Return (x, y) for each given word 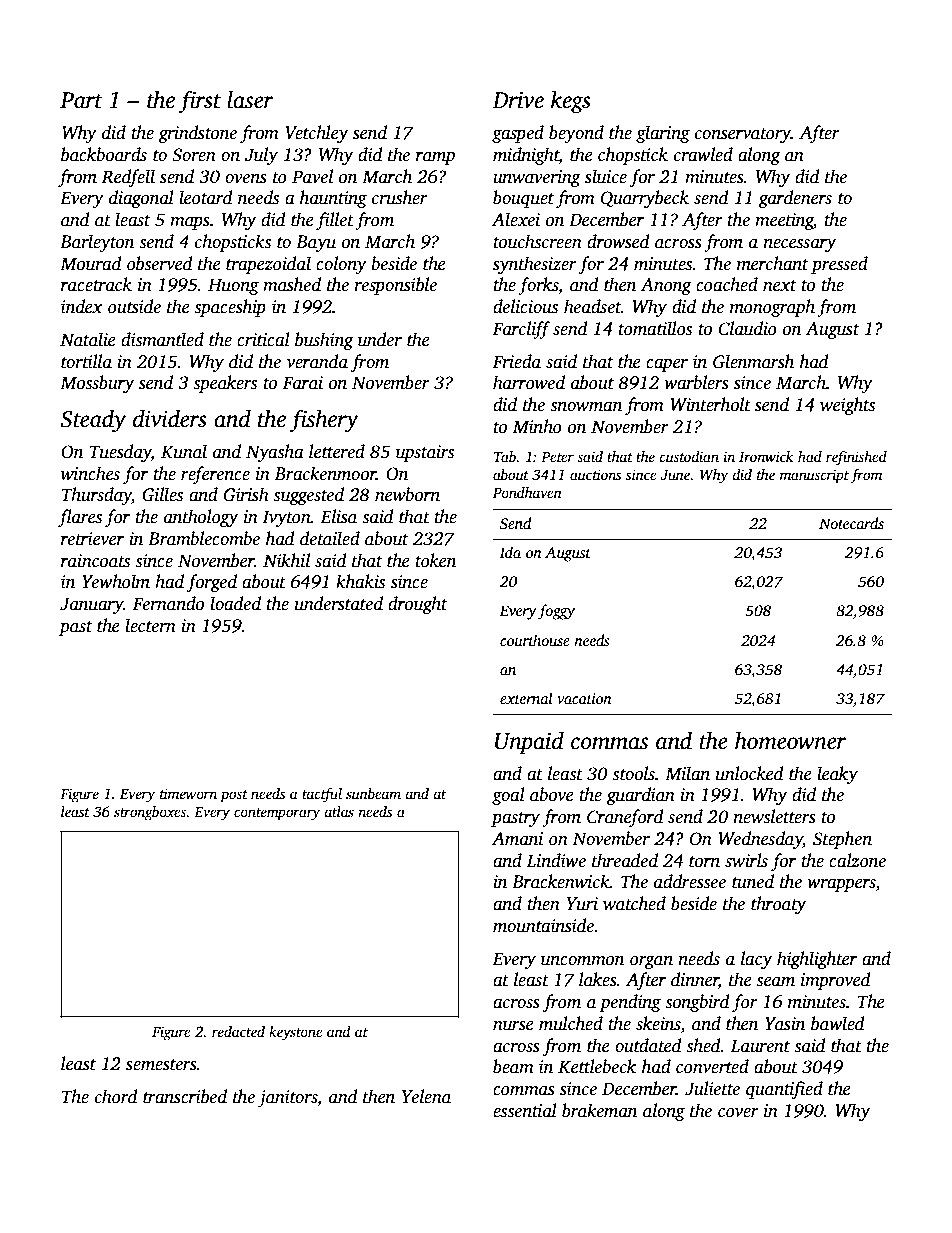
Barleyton (97, 243)
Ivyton (286, 518)
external (526, 698)
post (234, 796)
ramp (435, 158)
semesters (161, 1065)
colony (341, 265)
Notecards (851, 523)
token (435, 560)
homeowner (790, 741)
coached (727, 284)
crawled (703, 154)
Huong (233, 286)
